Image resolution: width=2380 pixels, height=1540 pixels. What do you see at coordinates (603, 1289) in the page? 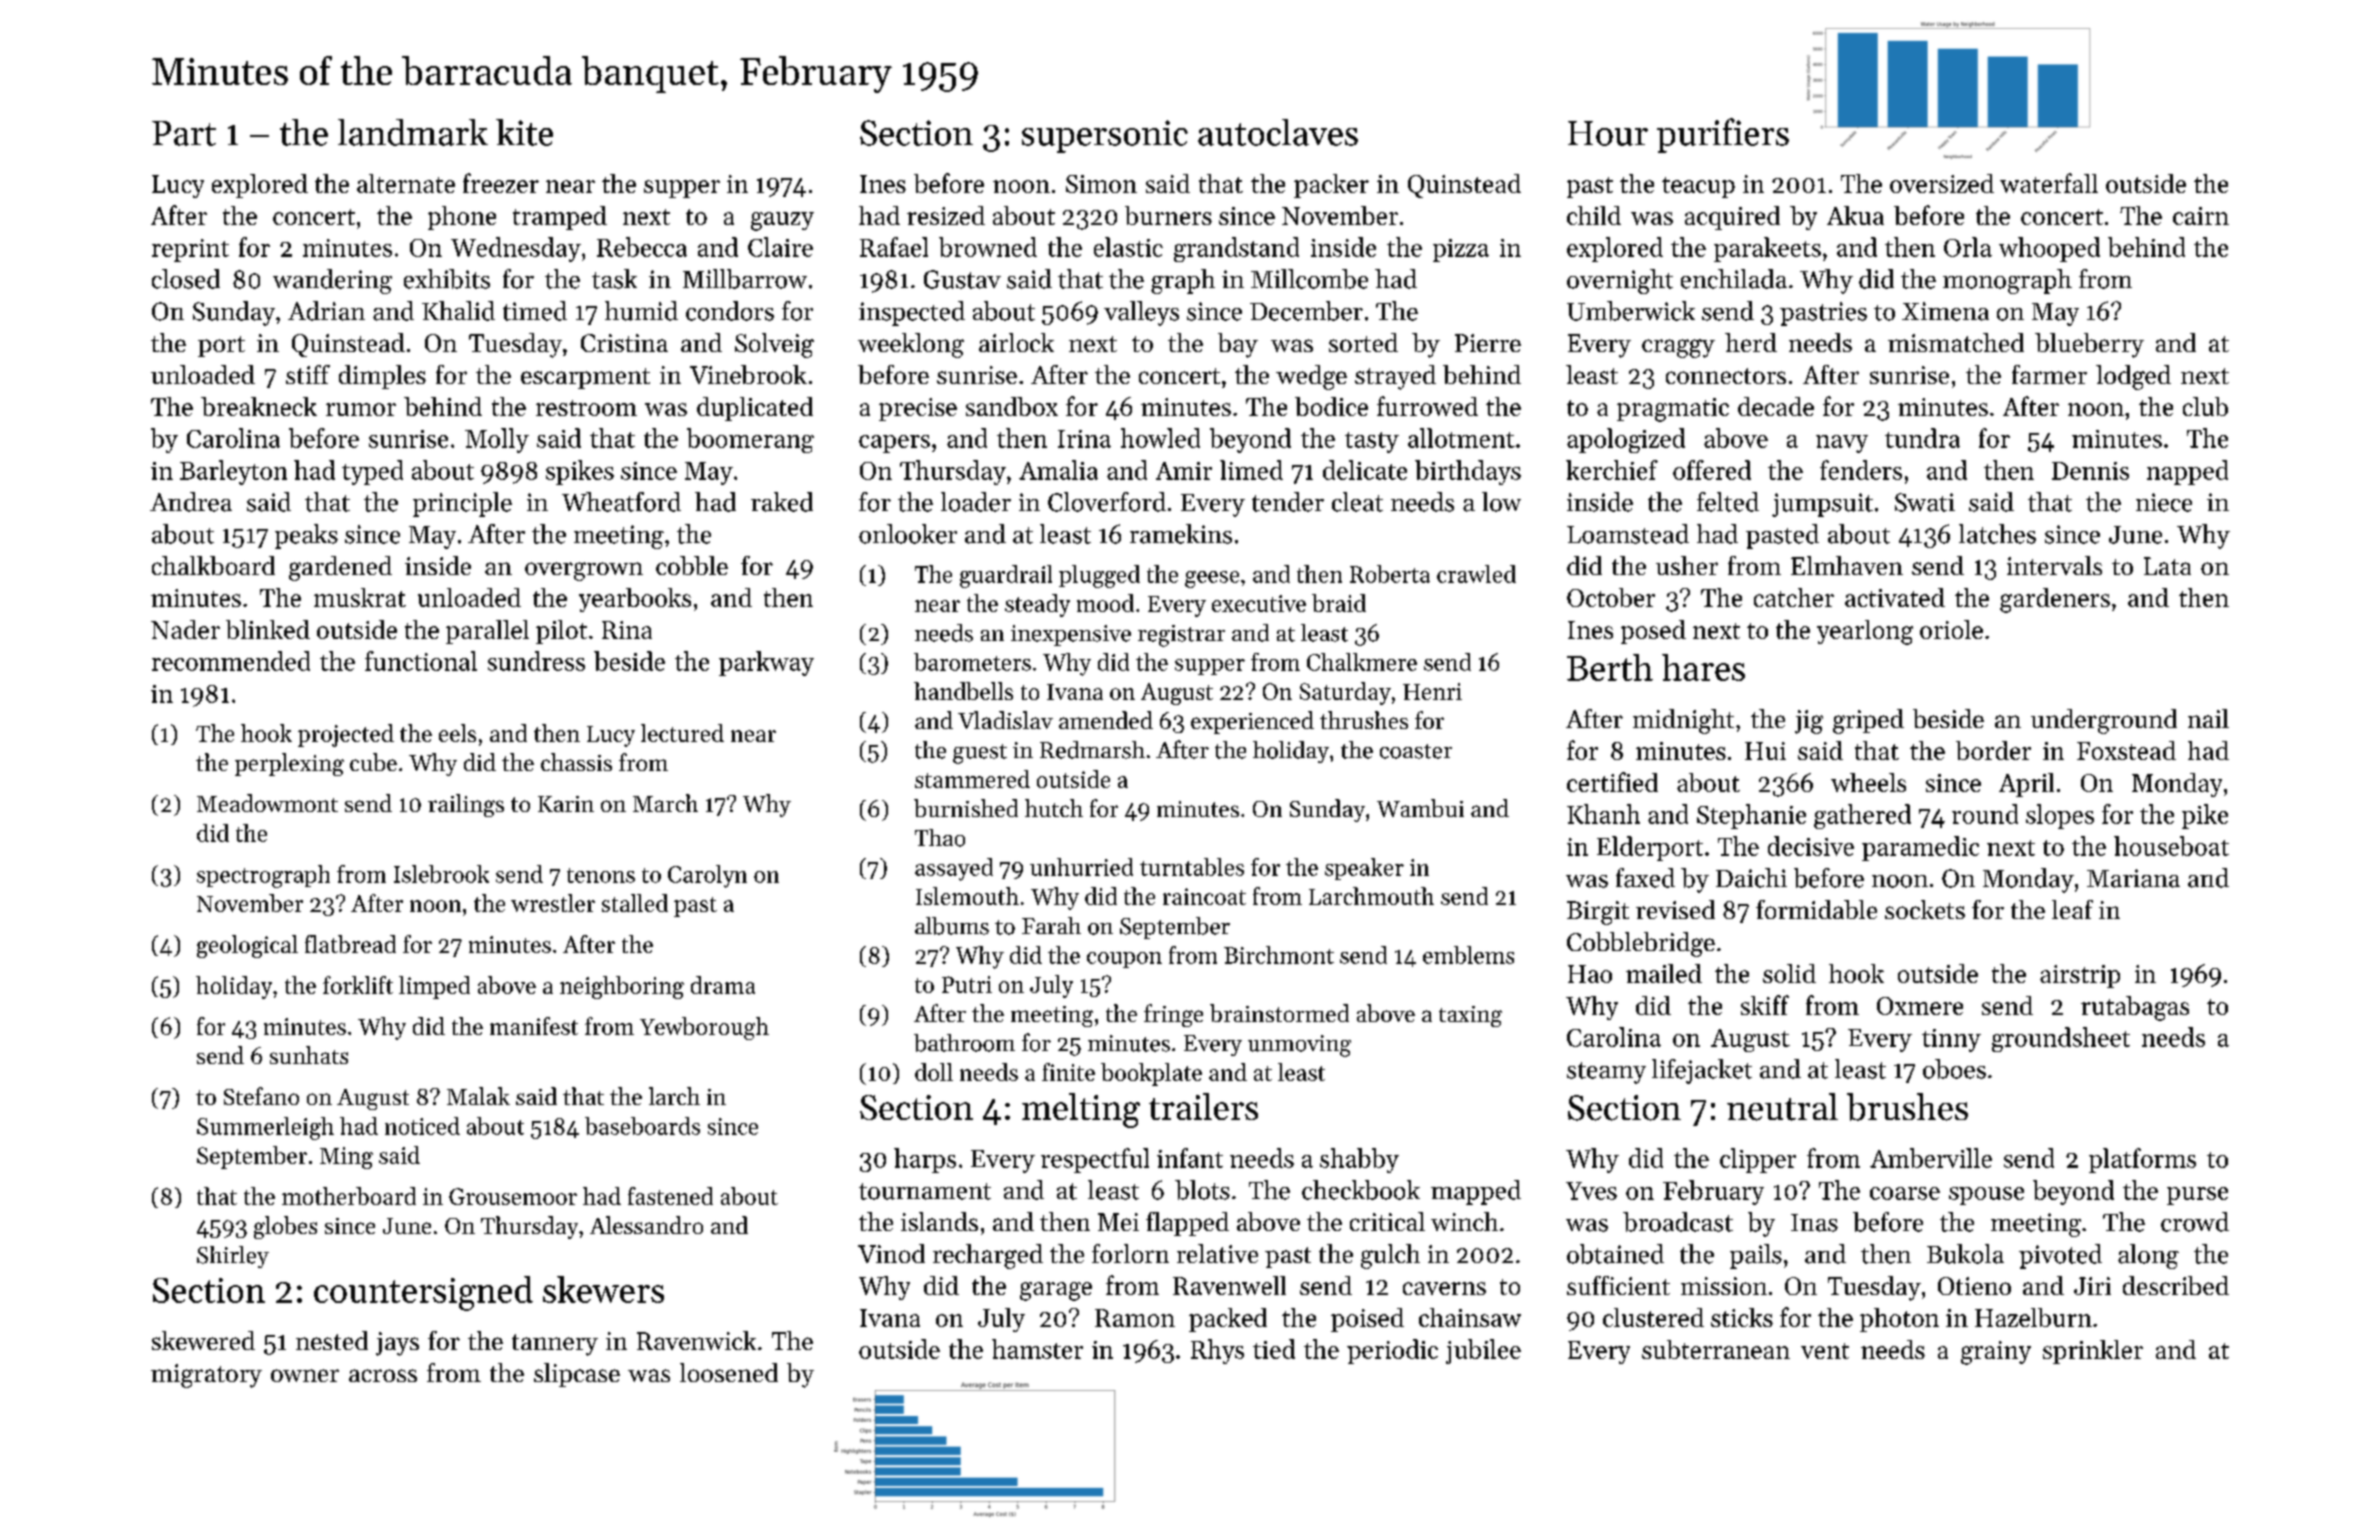
I see `skewers` at bounding box center [603, 1289].
